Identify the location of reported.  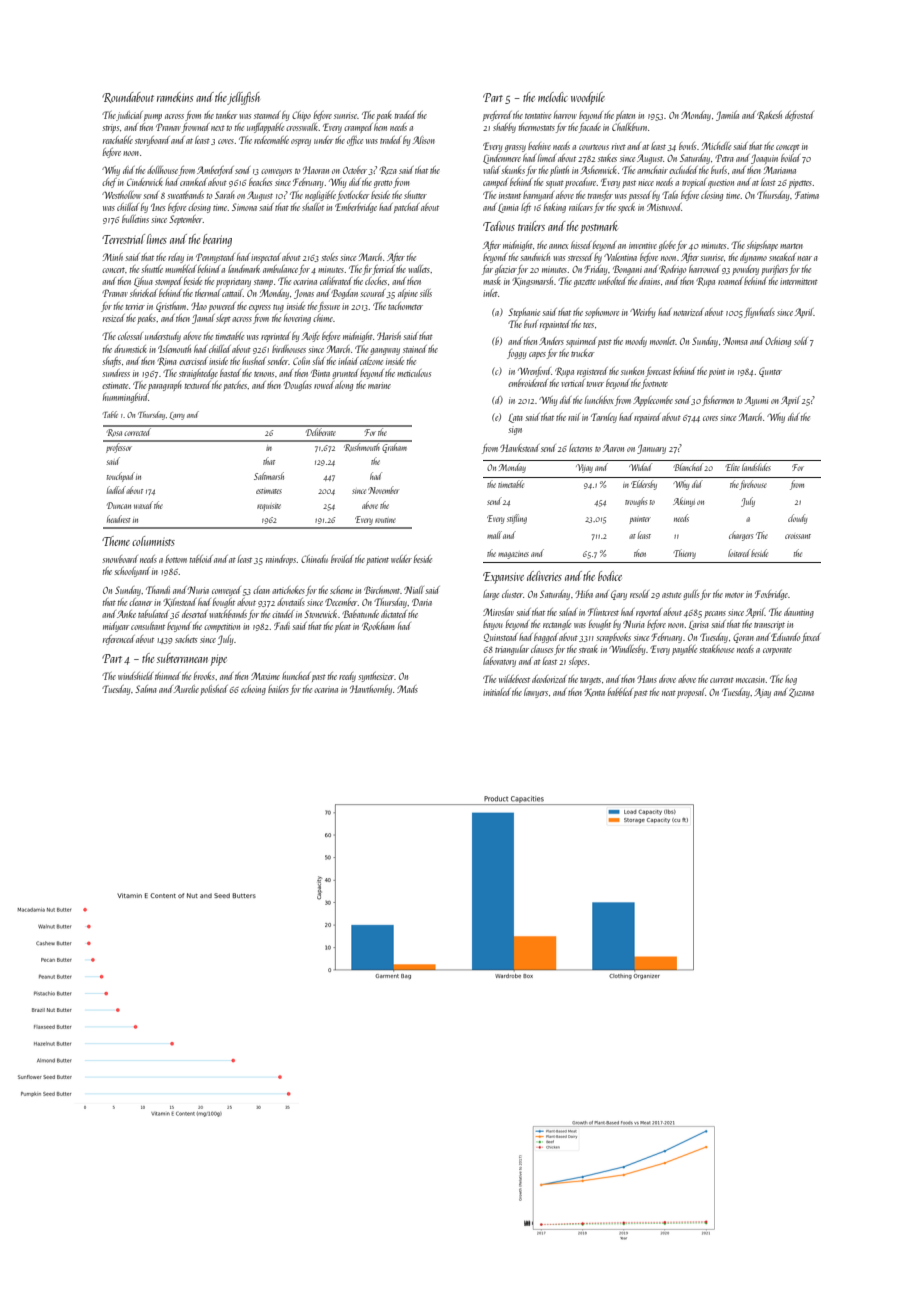
(649, 613).
